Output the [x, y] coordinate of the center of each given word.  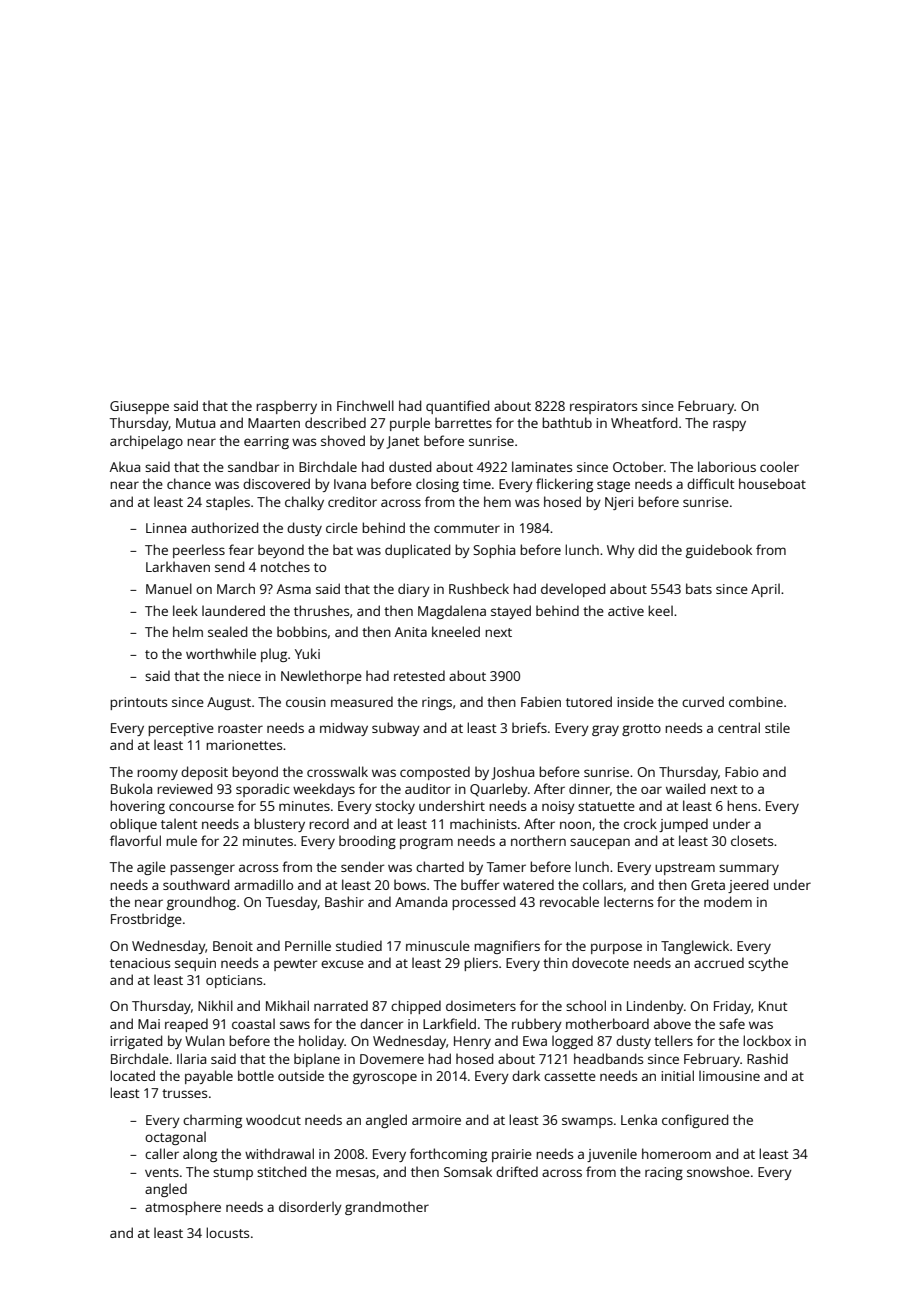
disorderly [310, 1208]
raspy [729, 425]
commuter [467, 528]
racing [664, 1173]
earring [266, 442]
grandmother [387, 1208]
